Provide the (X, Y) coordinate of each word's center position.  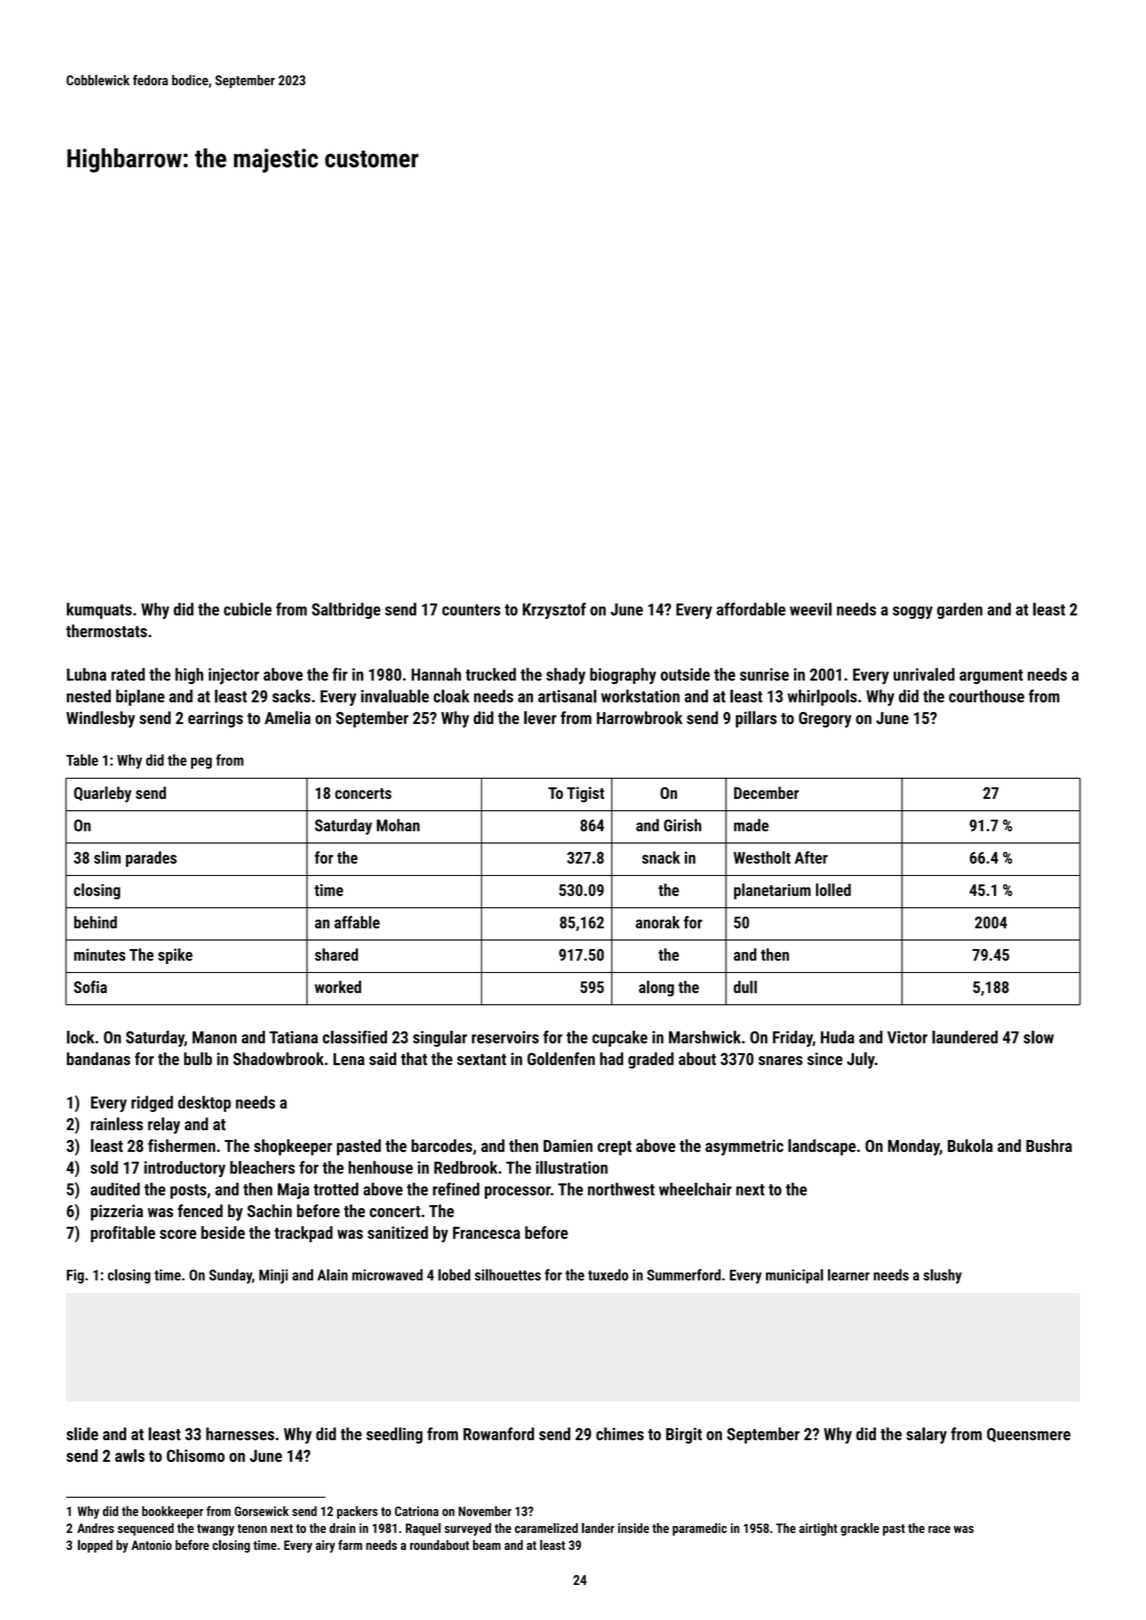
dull (745, 987)
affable (357, 922)
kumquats (99, 611)
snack (661, 857)
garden (960, 611)
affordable (751, 609)
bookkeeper (172, 1512)
